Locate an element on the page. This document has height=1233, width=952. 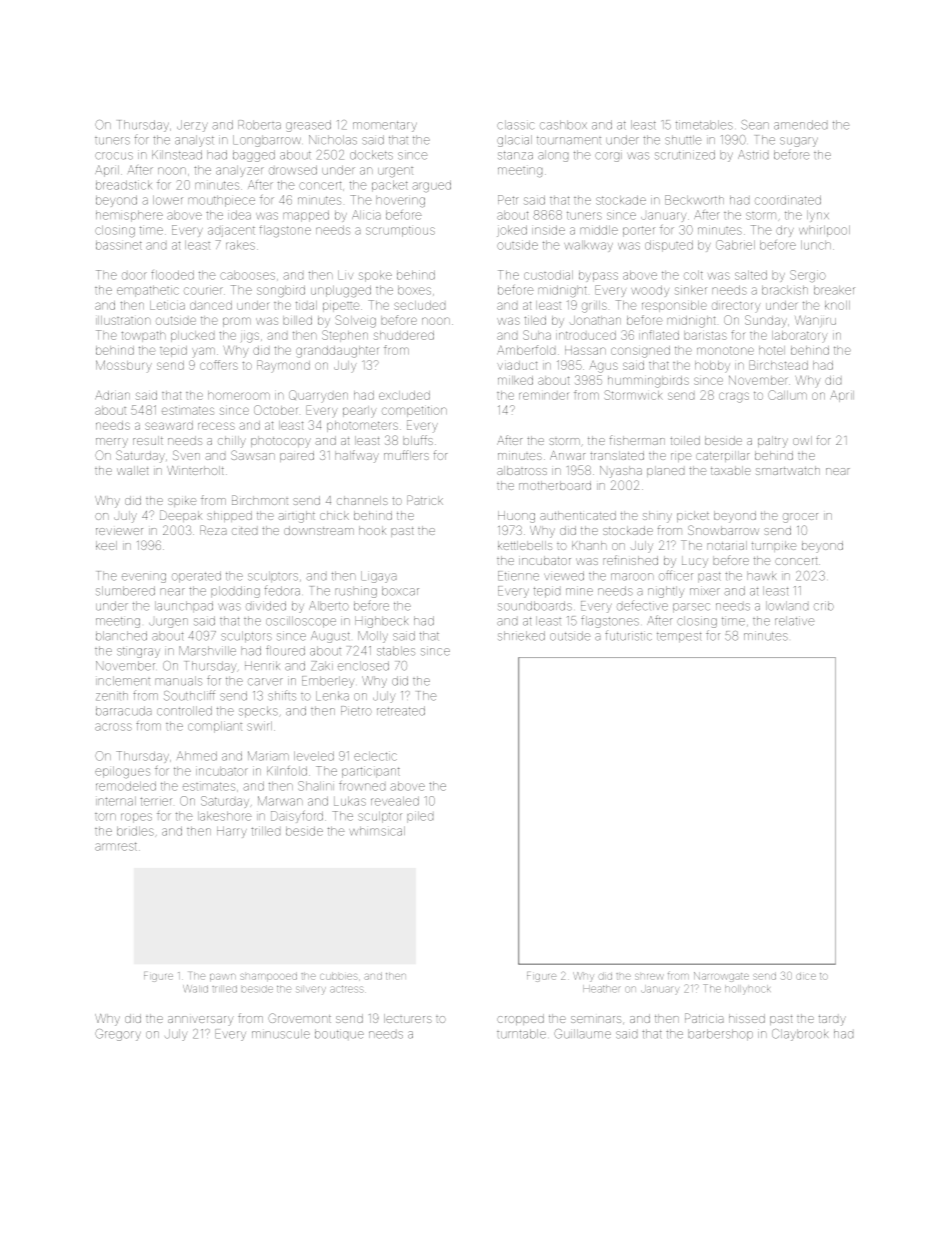
Mossbury is located at coordinates (124, 366).
